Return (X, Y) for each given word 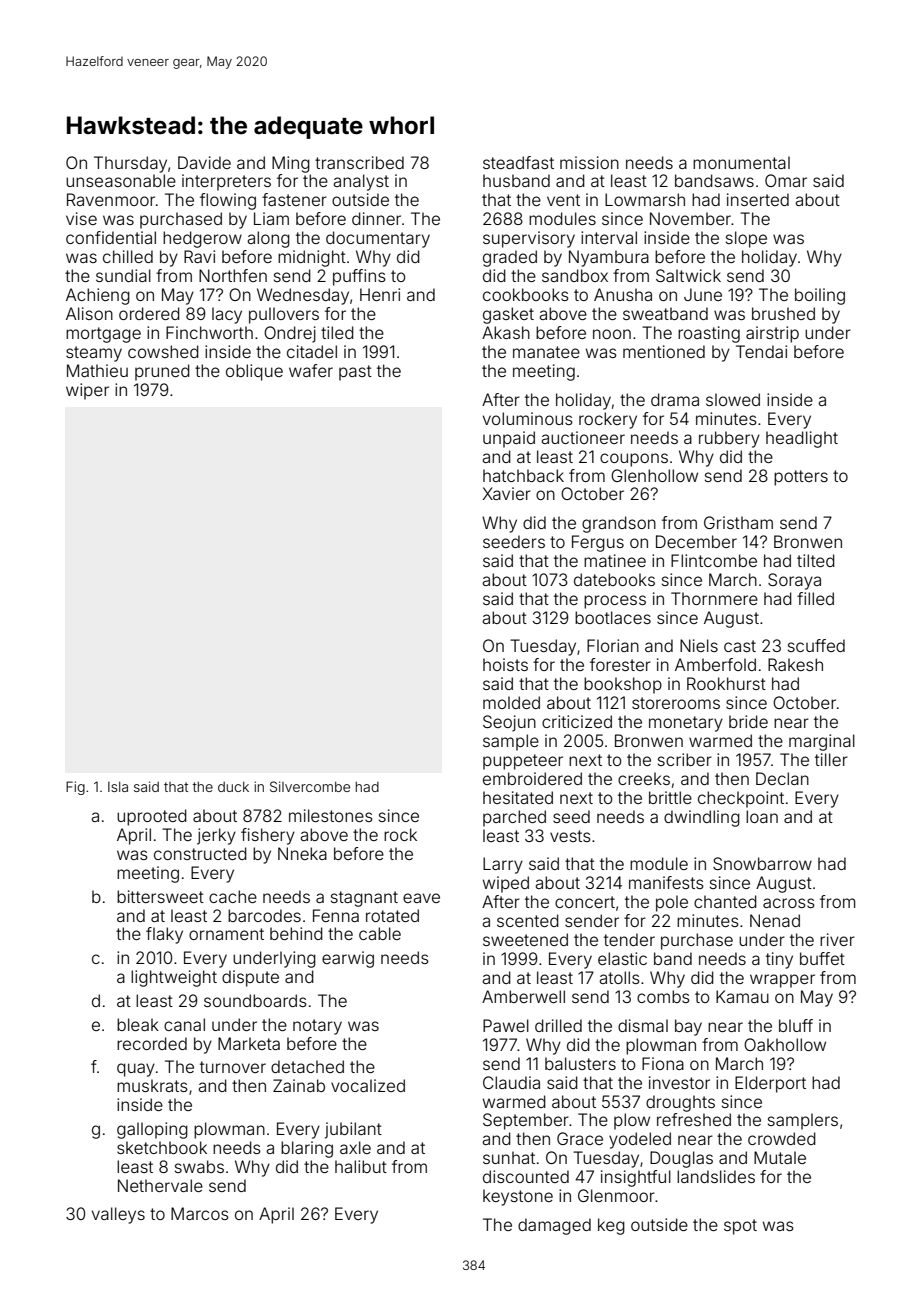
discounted (526, 1176)
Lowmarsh (645, 199)
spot (740, 1227)
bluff (796, 1025)
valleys (118, 1215)
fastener (294, 199)
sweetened (525, 939)
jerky (216, 836)
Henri (380, 294)
